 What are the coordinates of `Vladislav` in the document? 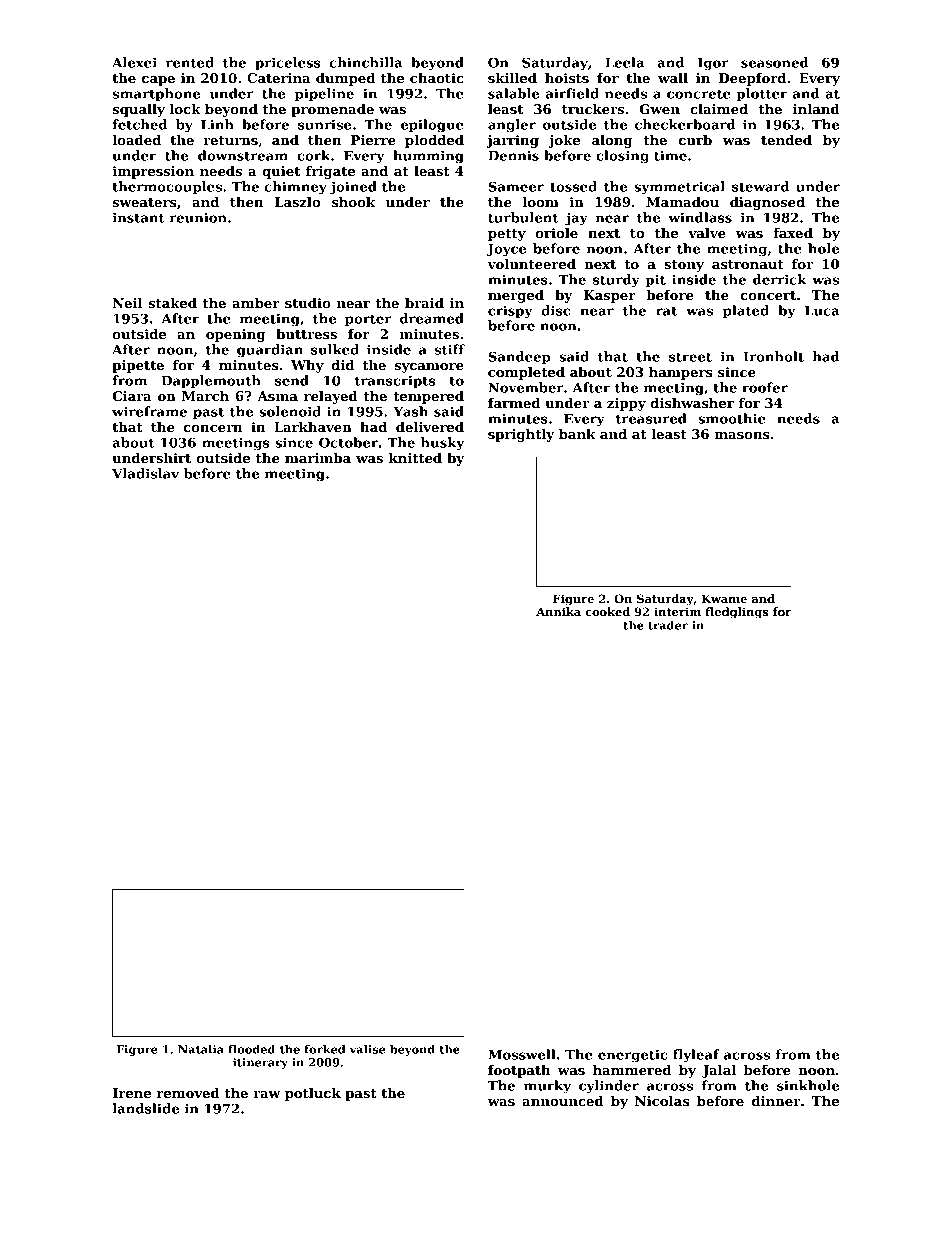 It's located at (145, 473).
